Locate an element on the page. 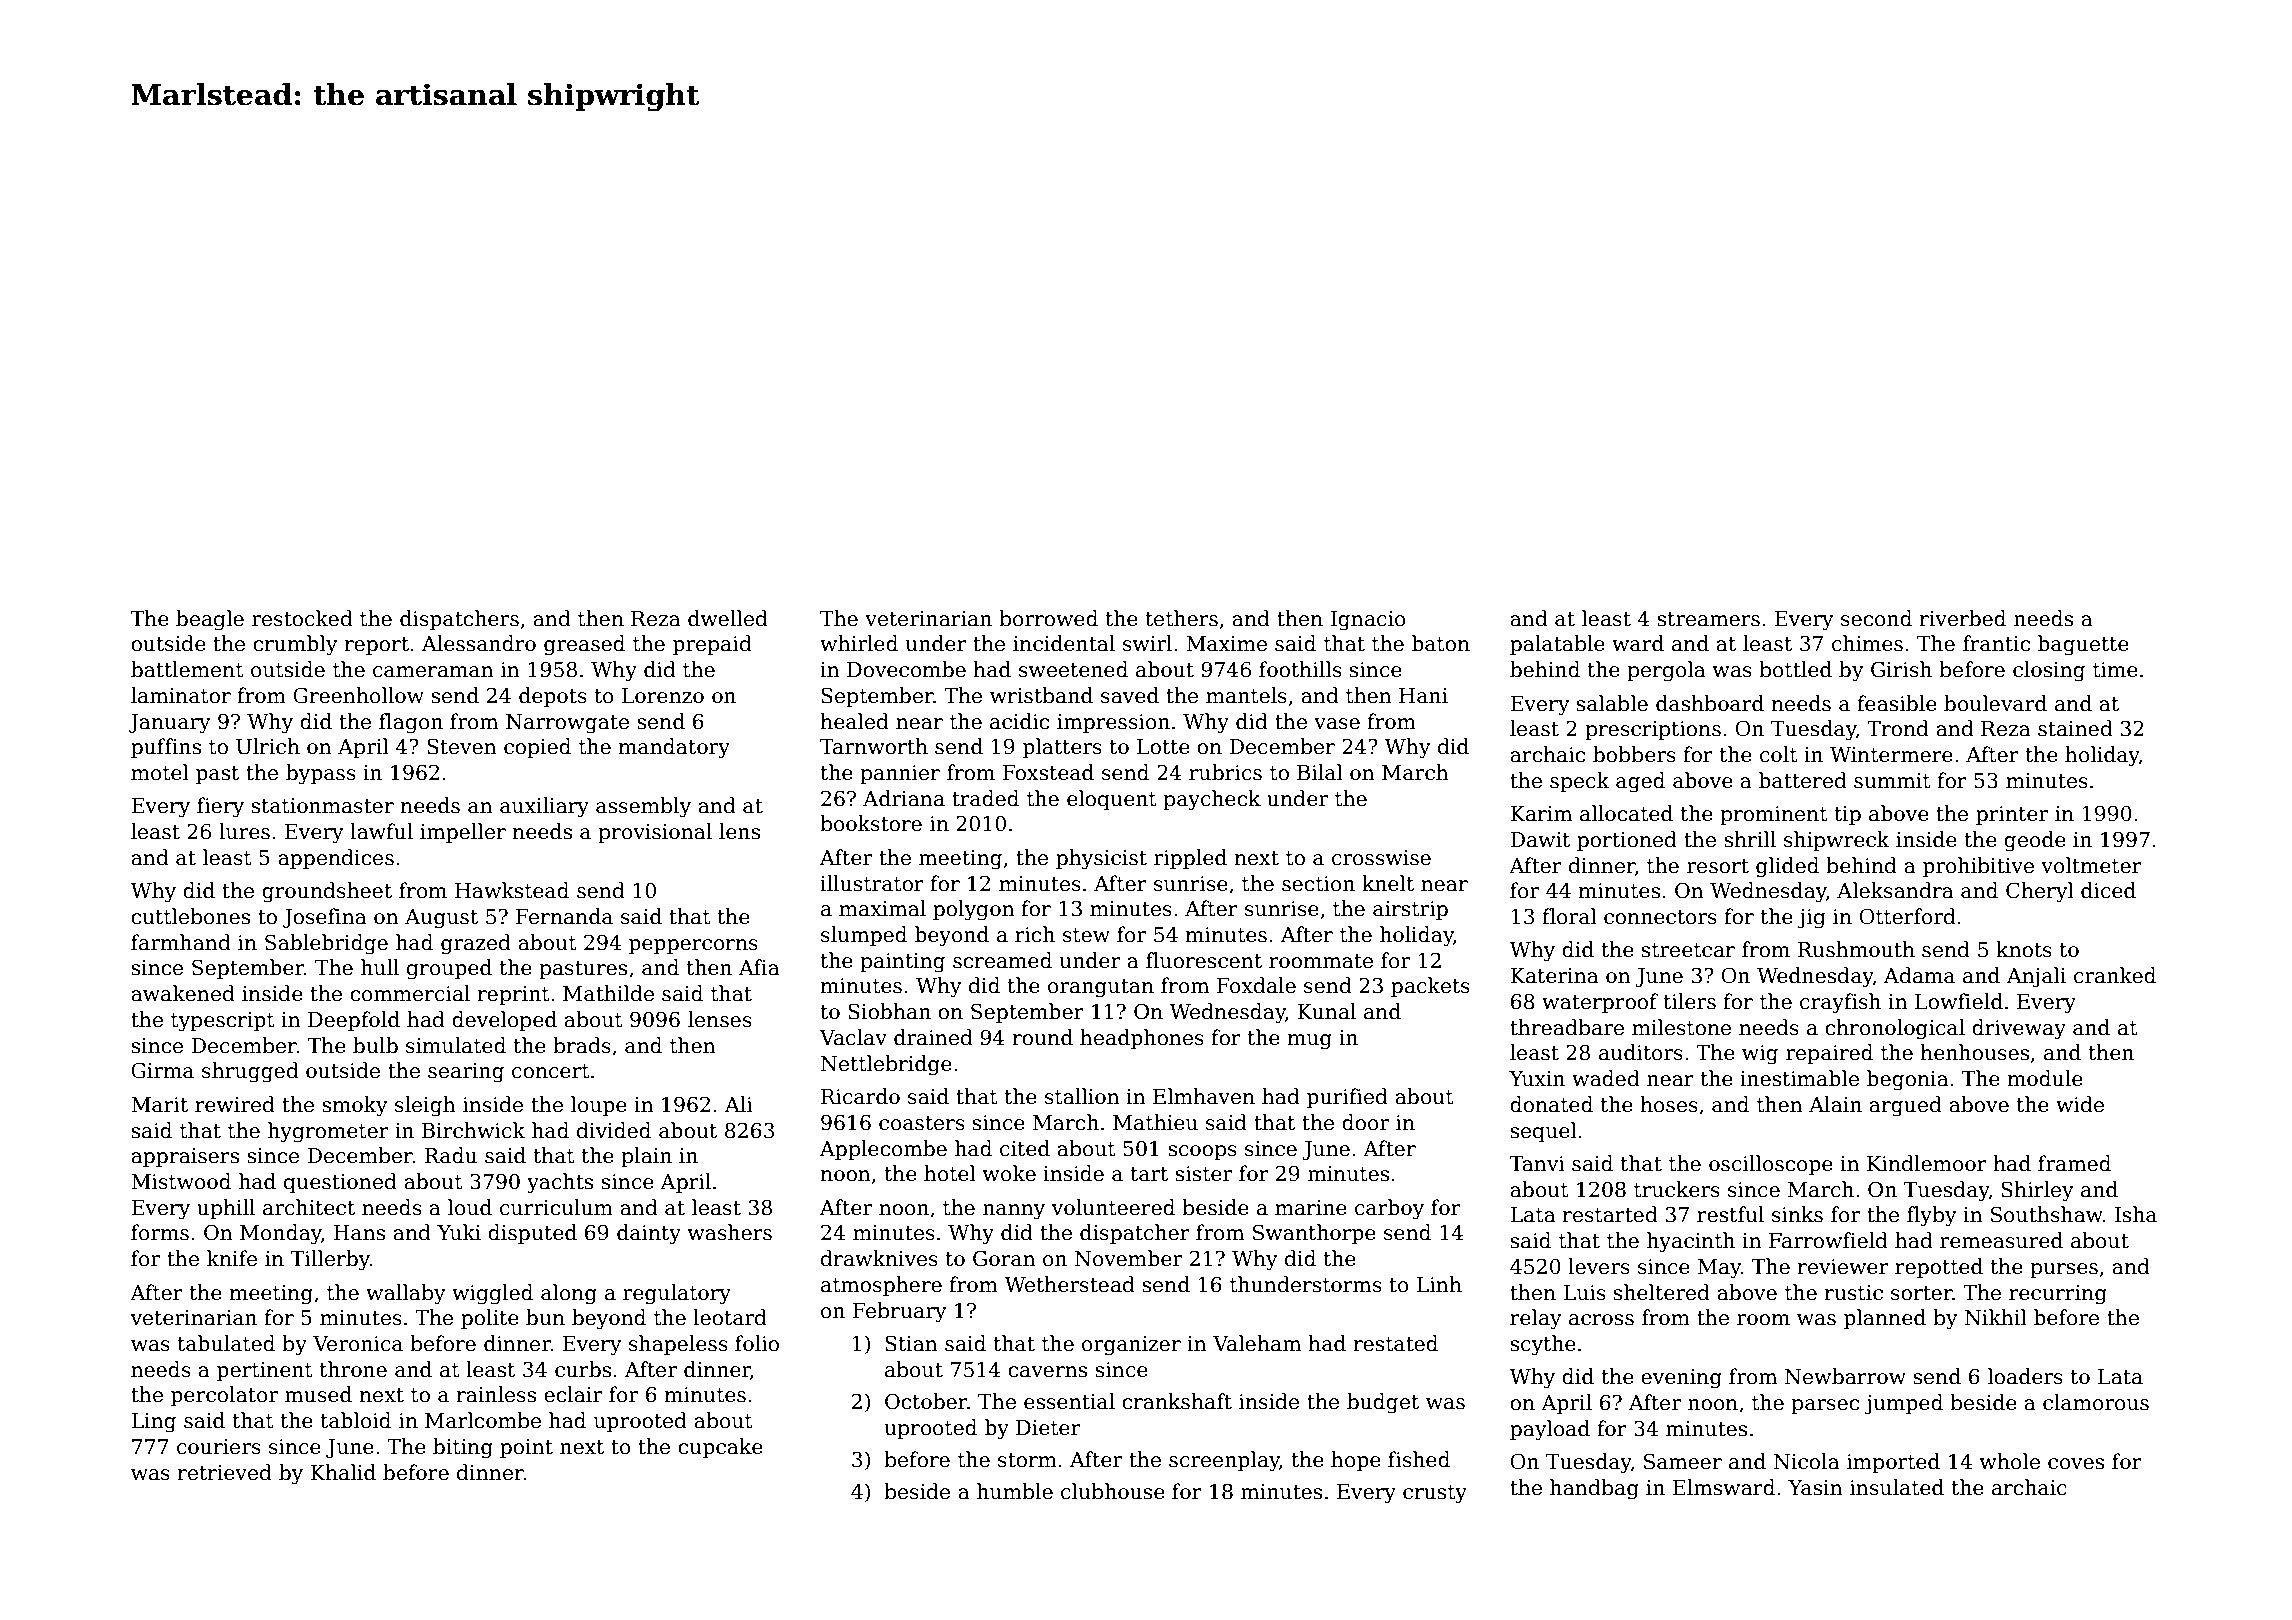 The width and height of the page is (2292, 1620). voltmeter is located at coordinates (2091, 865).
